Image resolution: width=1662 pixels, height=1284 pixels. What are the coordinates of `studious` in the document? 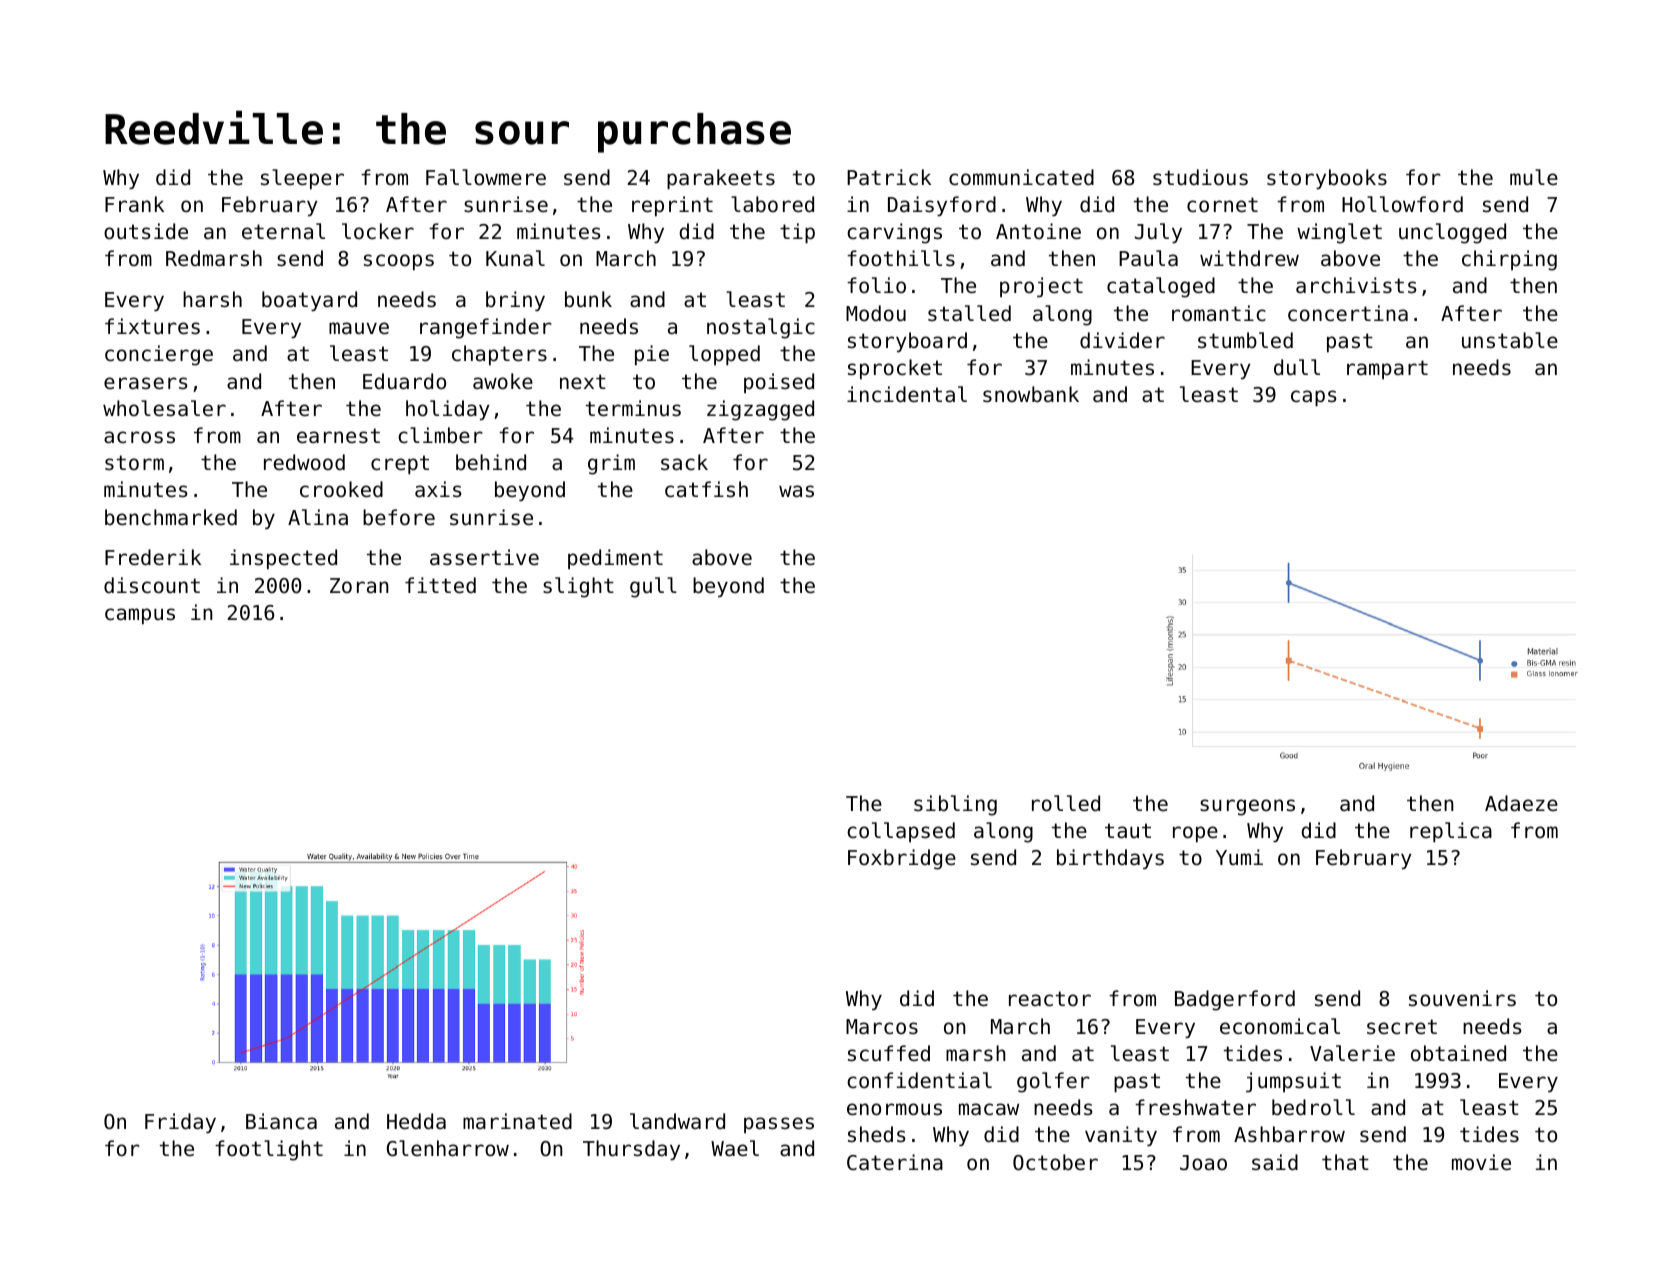 It's located at (1200, 177).
